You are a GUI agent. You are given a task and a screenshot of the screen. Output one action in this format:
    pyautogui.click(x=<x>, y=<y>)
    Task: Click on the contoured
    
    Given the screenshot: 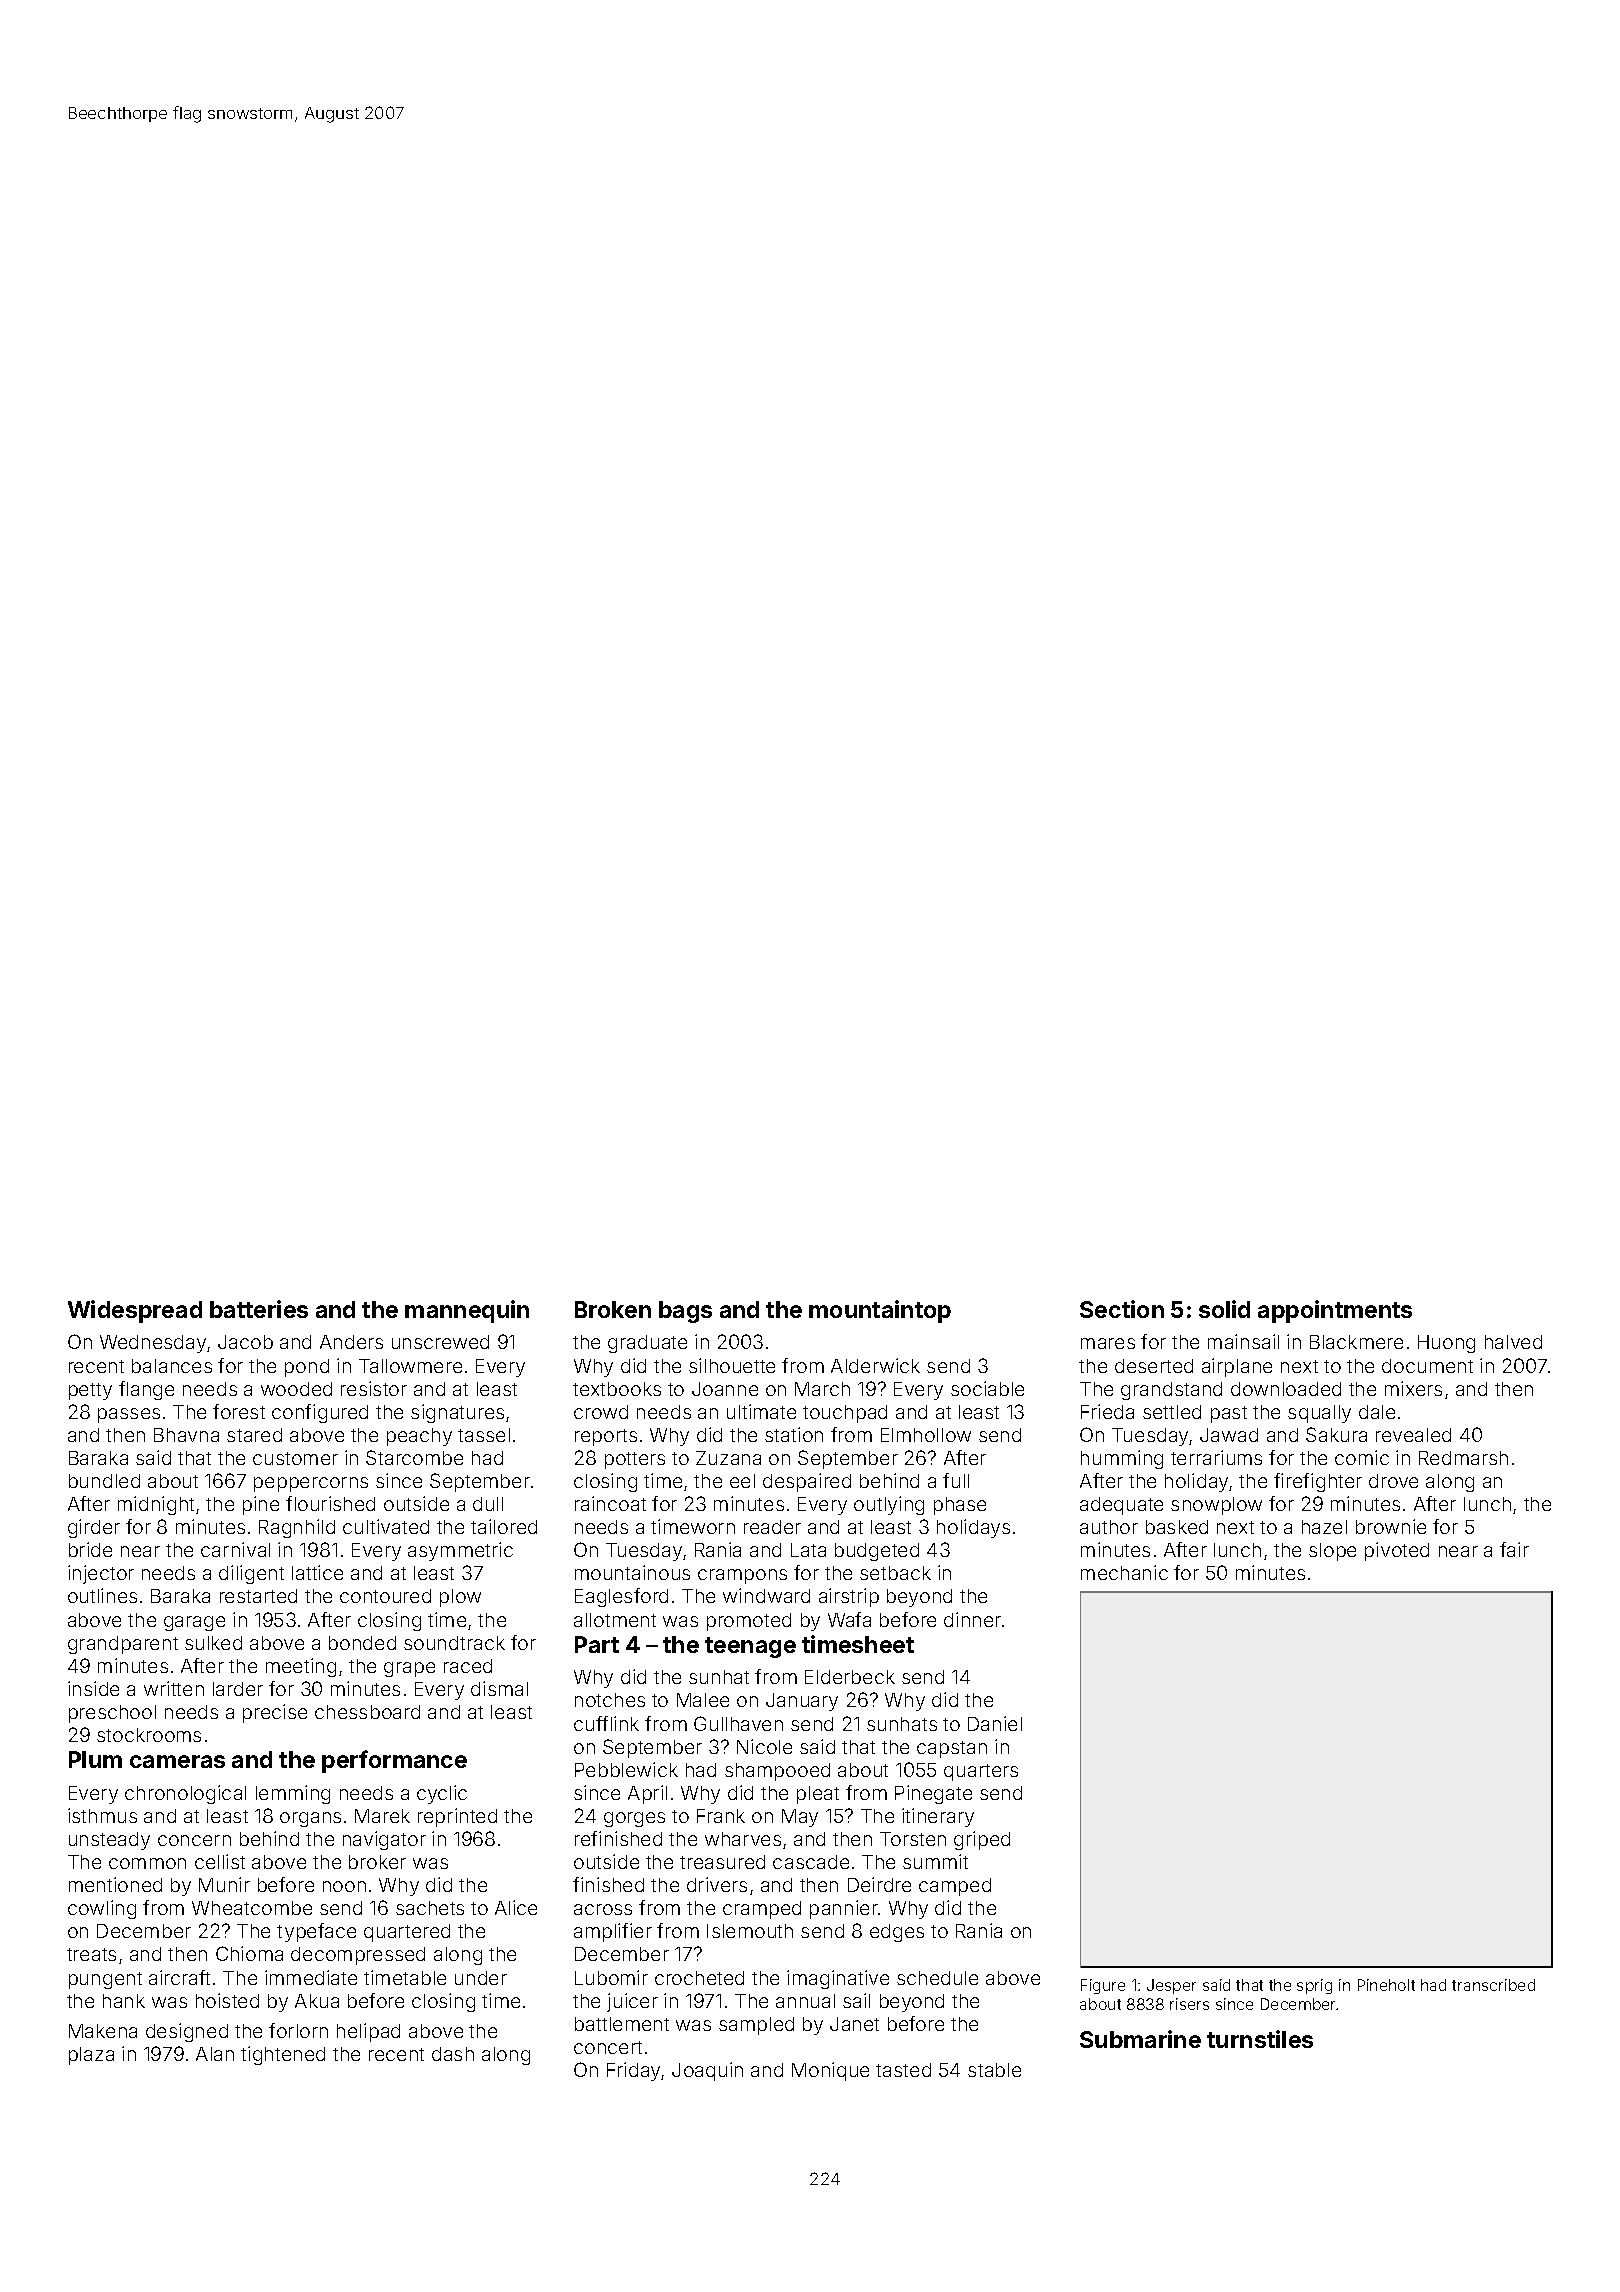 What is the action you would take?
    pyautogui.click(x=385, y=1596)
